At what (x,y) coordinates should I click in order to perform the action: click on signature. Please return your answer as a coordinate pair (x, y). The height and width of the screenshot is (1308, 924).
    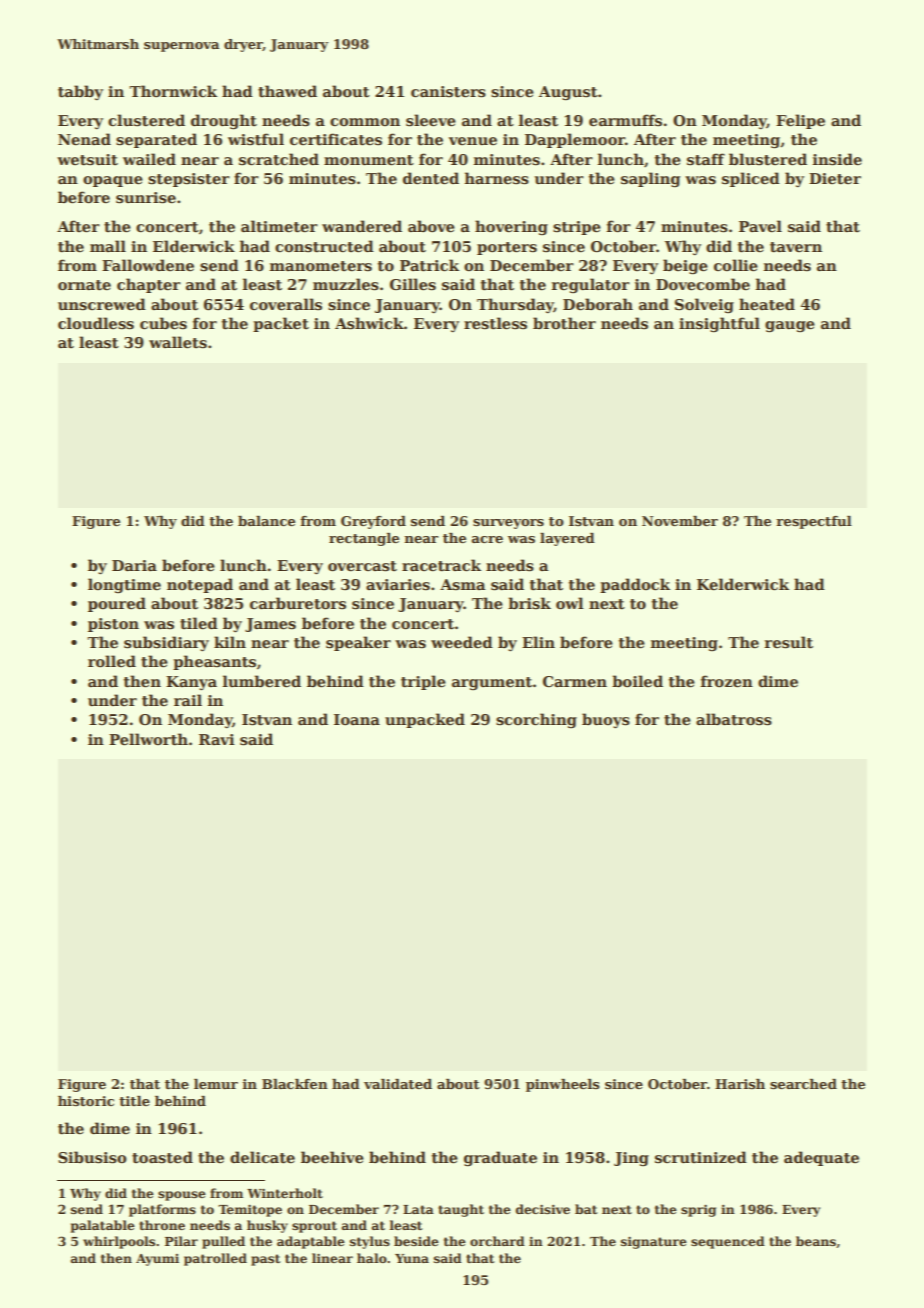
    Looking at the image, I should click on (654, 1243).
